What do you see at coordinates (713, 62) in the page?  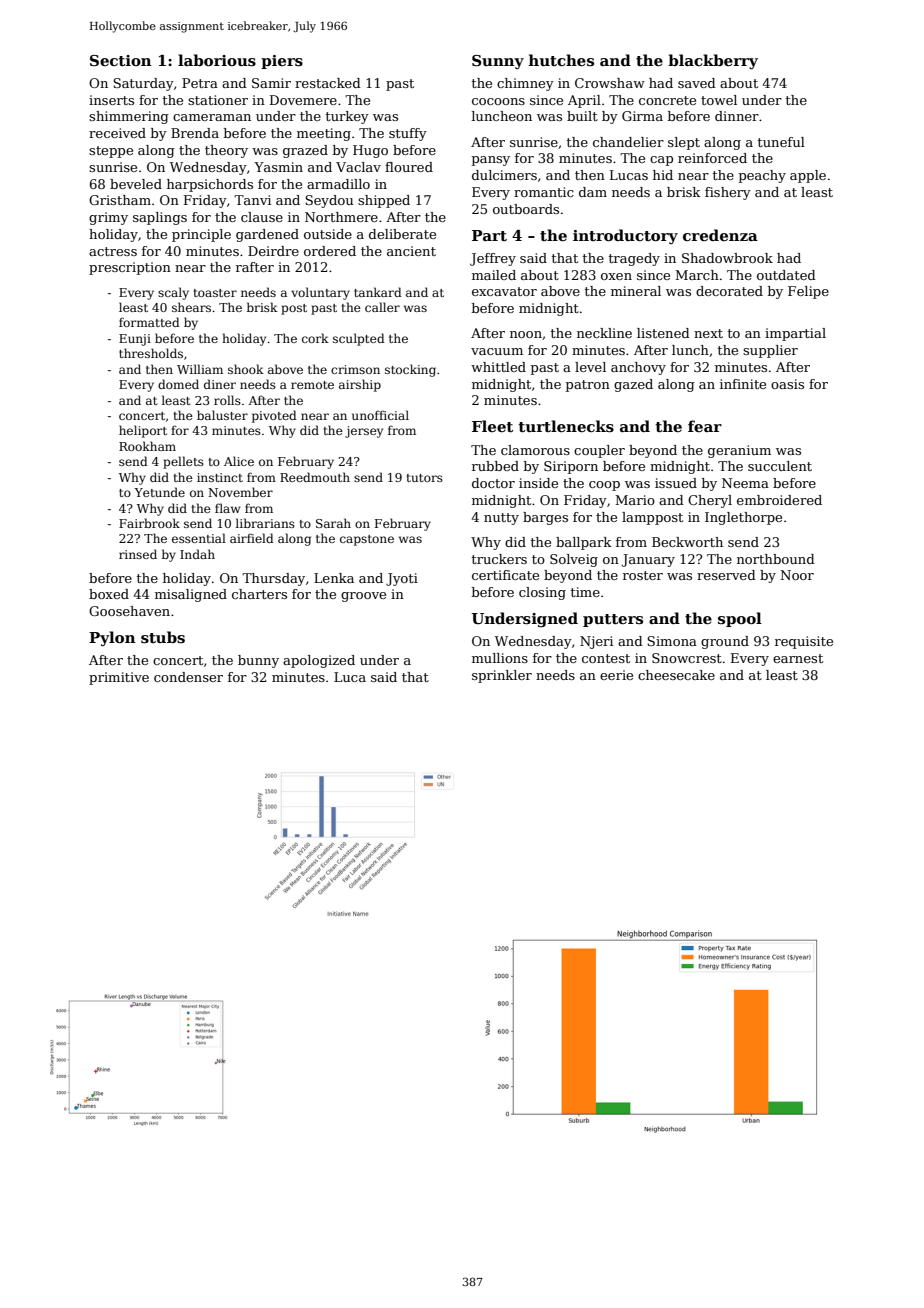 I see `blackberry` at bounding box center [713, 62].
